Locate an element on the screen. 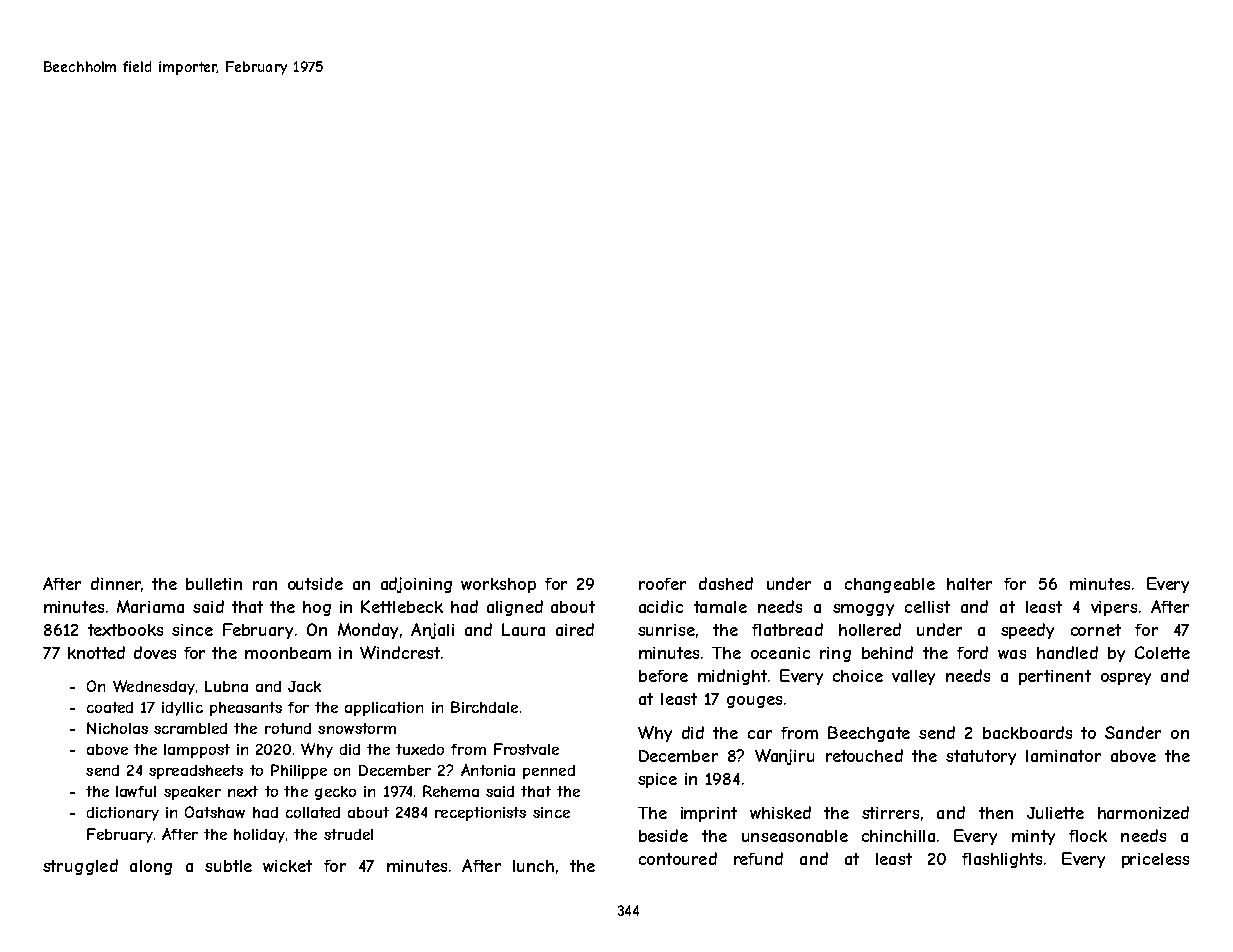 The width and height of the screenshot is (1233, 952). beside is located at coordinates (663, 835).
